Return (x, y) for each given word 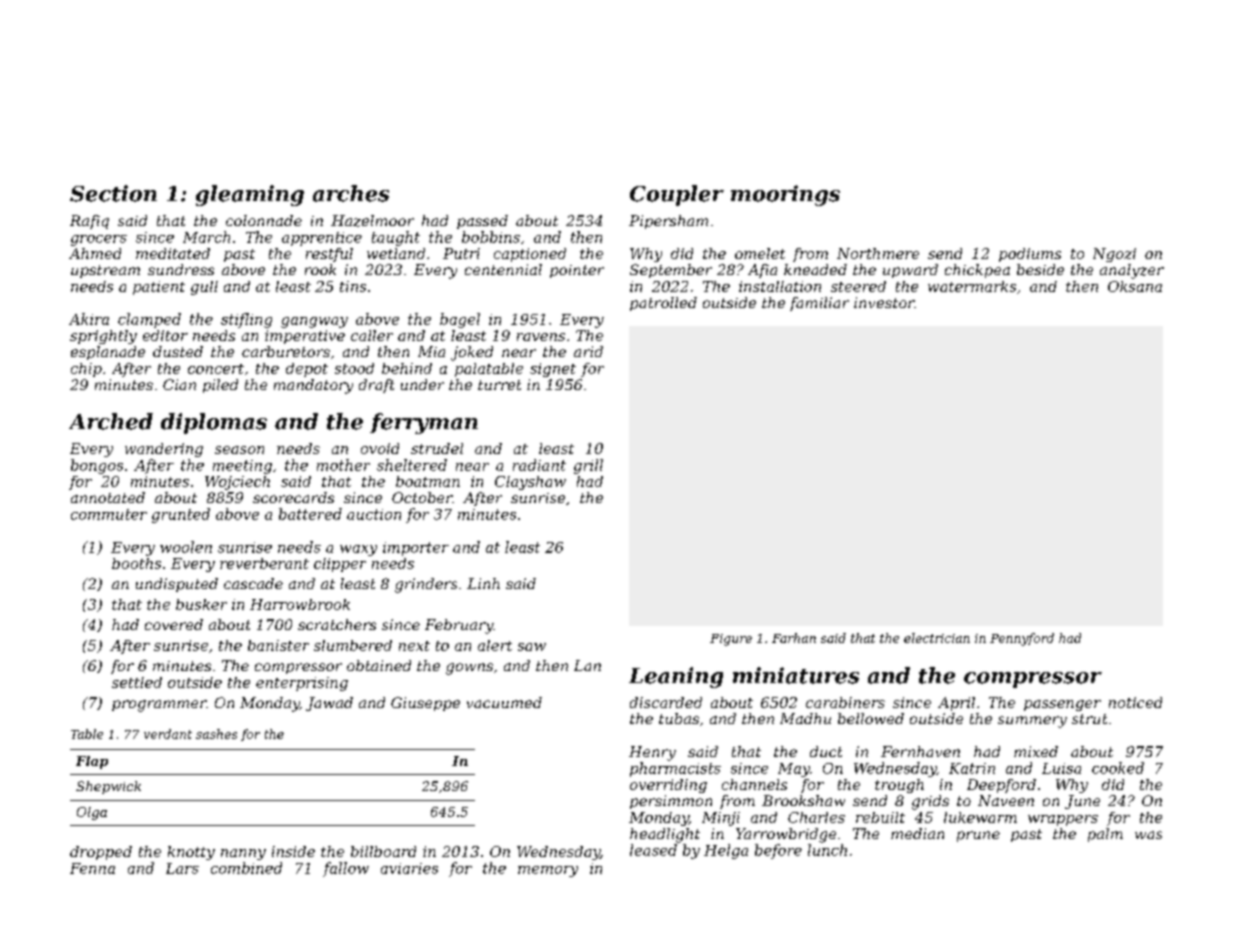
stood (354, 368)
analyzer (1132, 271)
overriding (668, 786)
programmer (159, 706)
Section (113, 193)
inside (293, 851)
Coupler (677, 195)
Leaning (676, 677)
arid (588, 351)
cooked (1118, 768)
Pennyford (1022, 639)
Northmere (878, 253)
